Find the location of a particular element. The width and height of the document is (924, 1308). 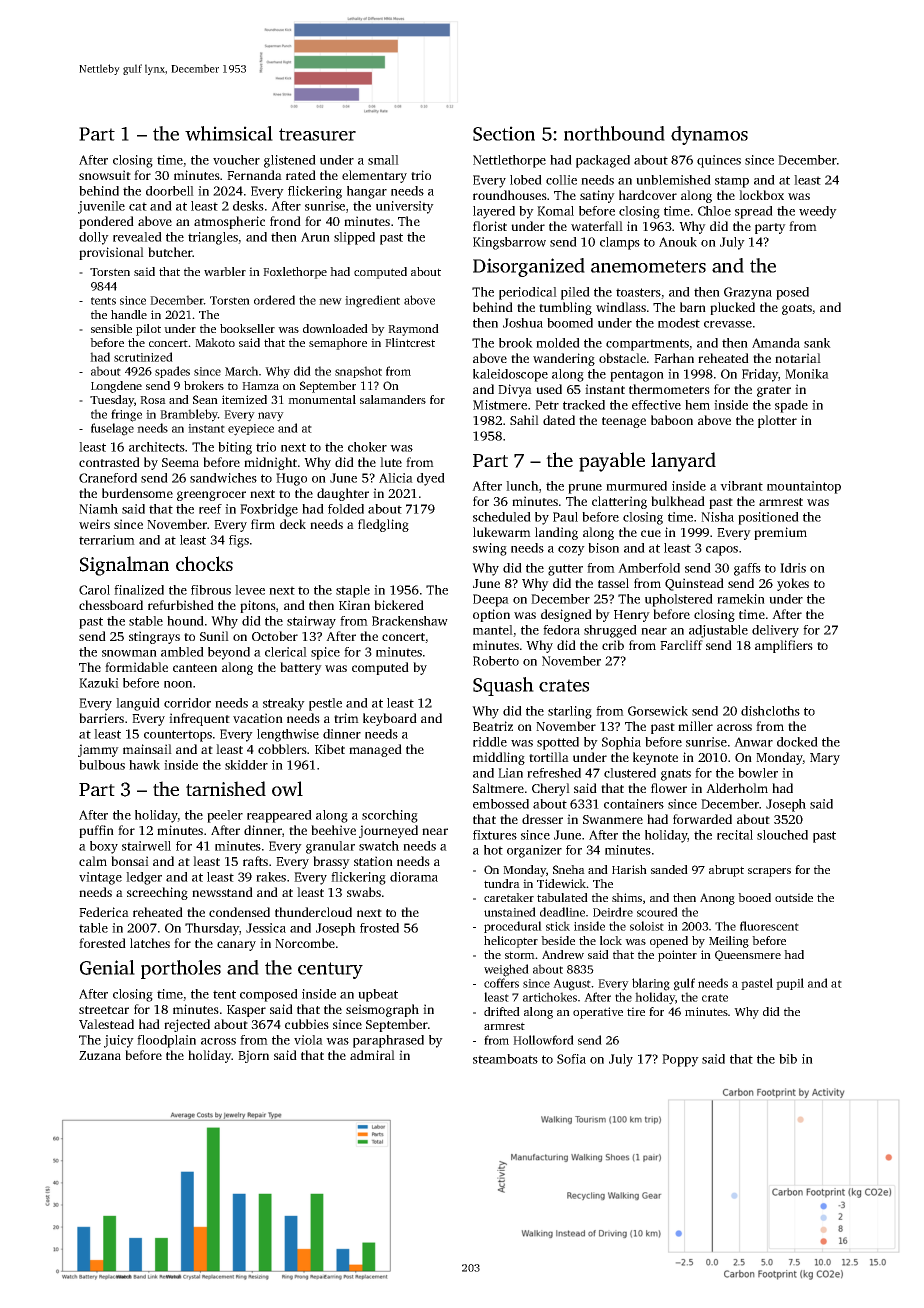

vibrant is located at coordinates (741, 486).
